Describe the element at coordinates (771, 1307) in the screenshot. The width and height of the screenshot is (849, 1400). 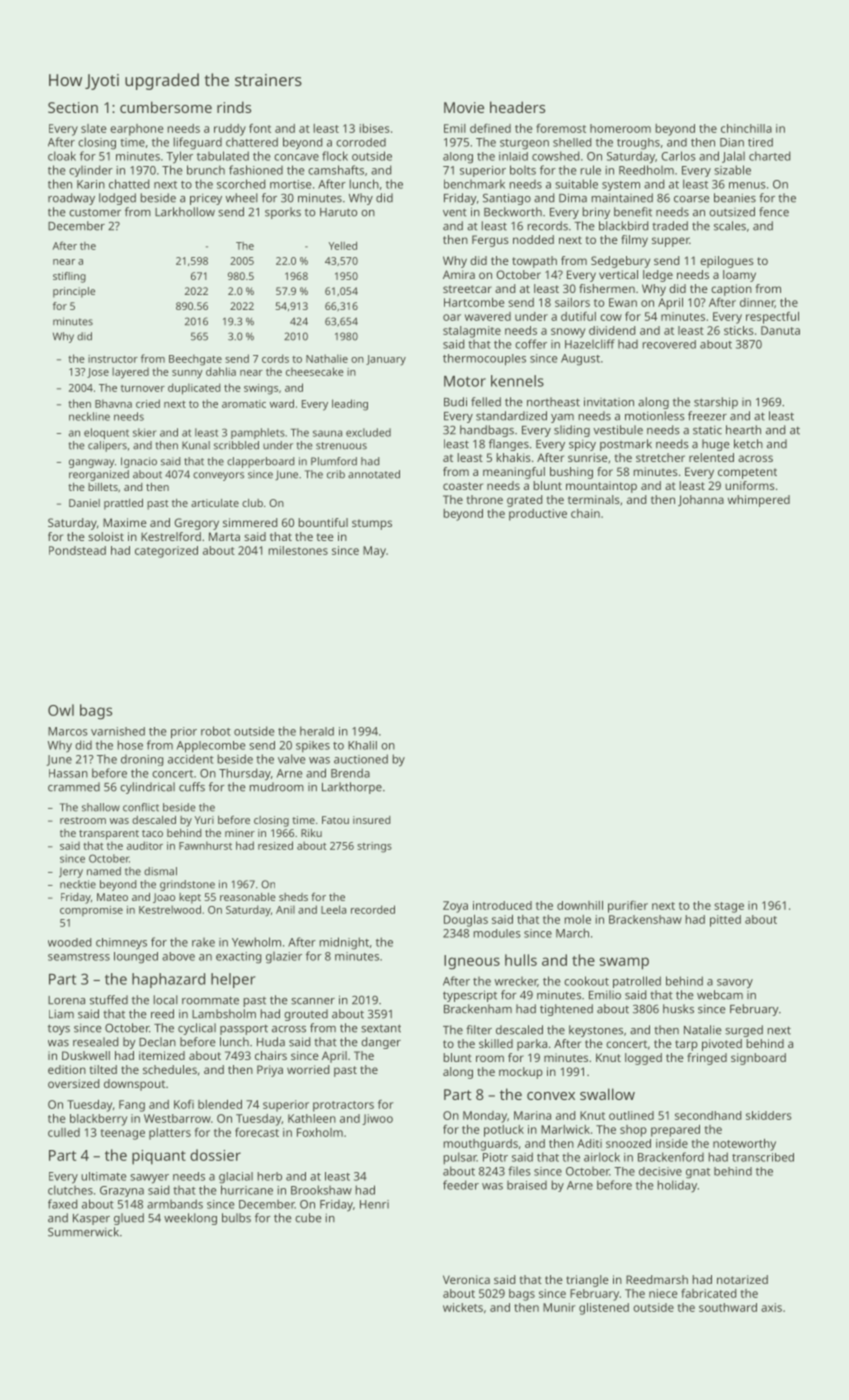
I see `axis` at that location.
